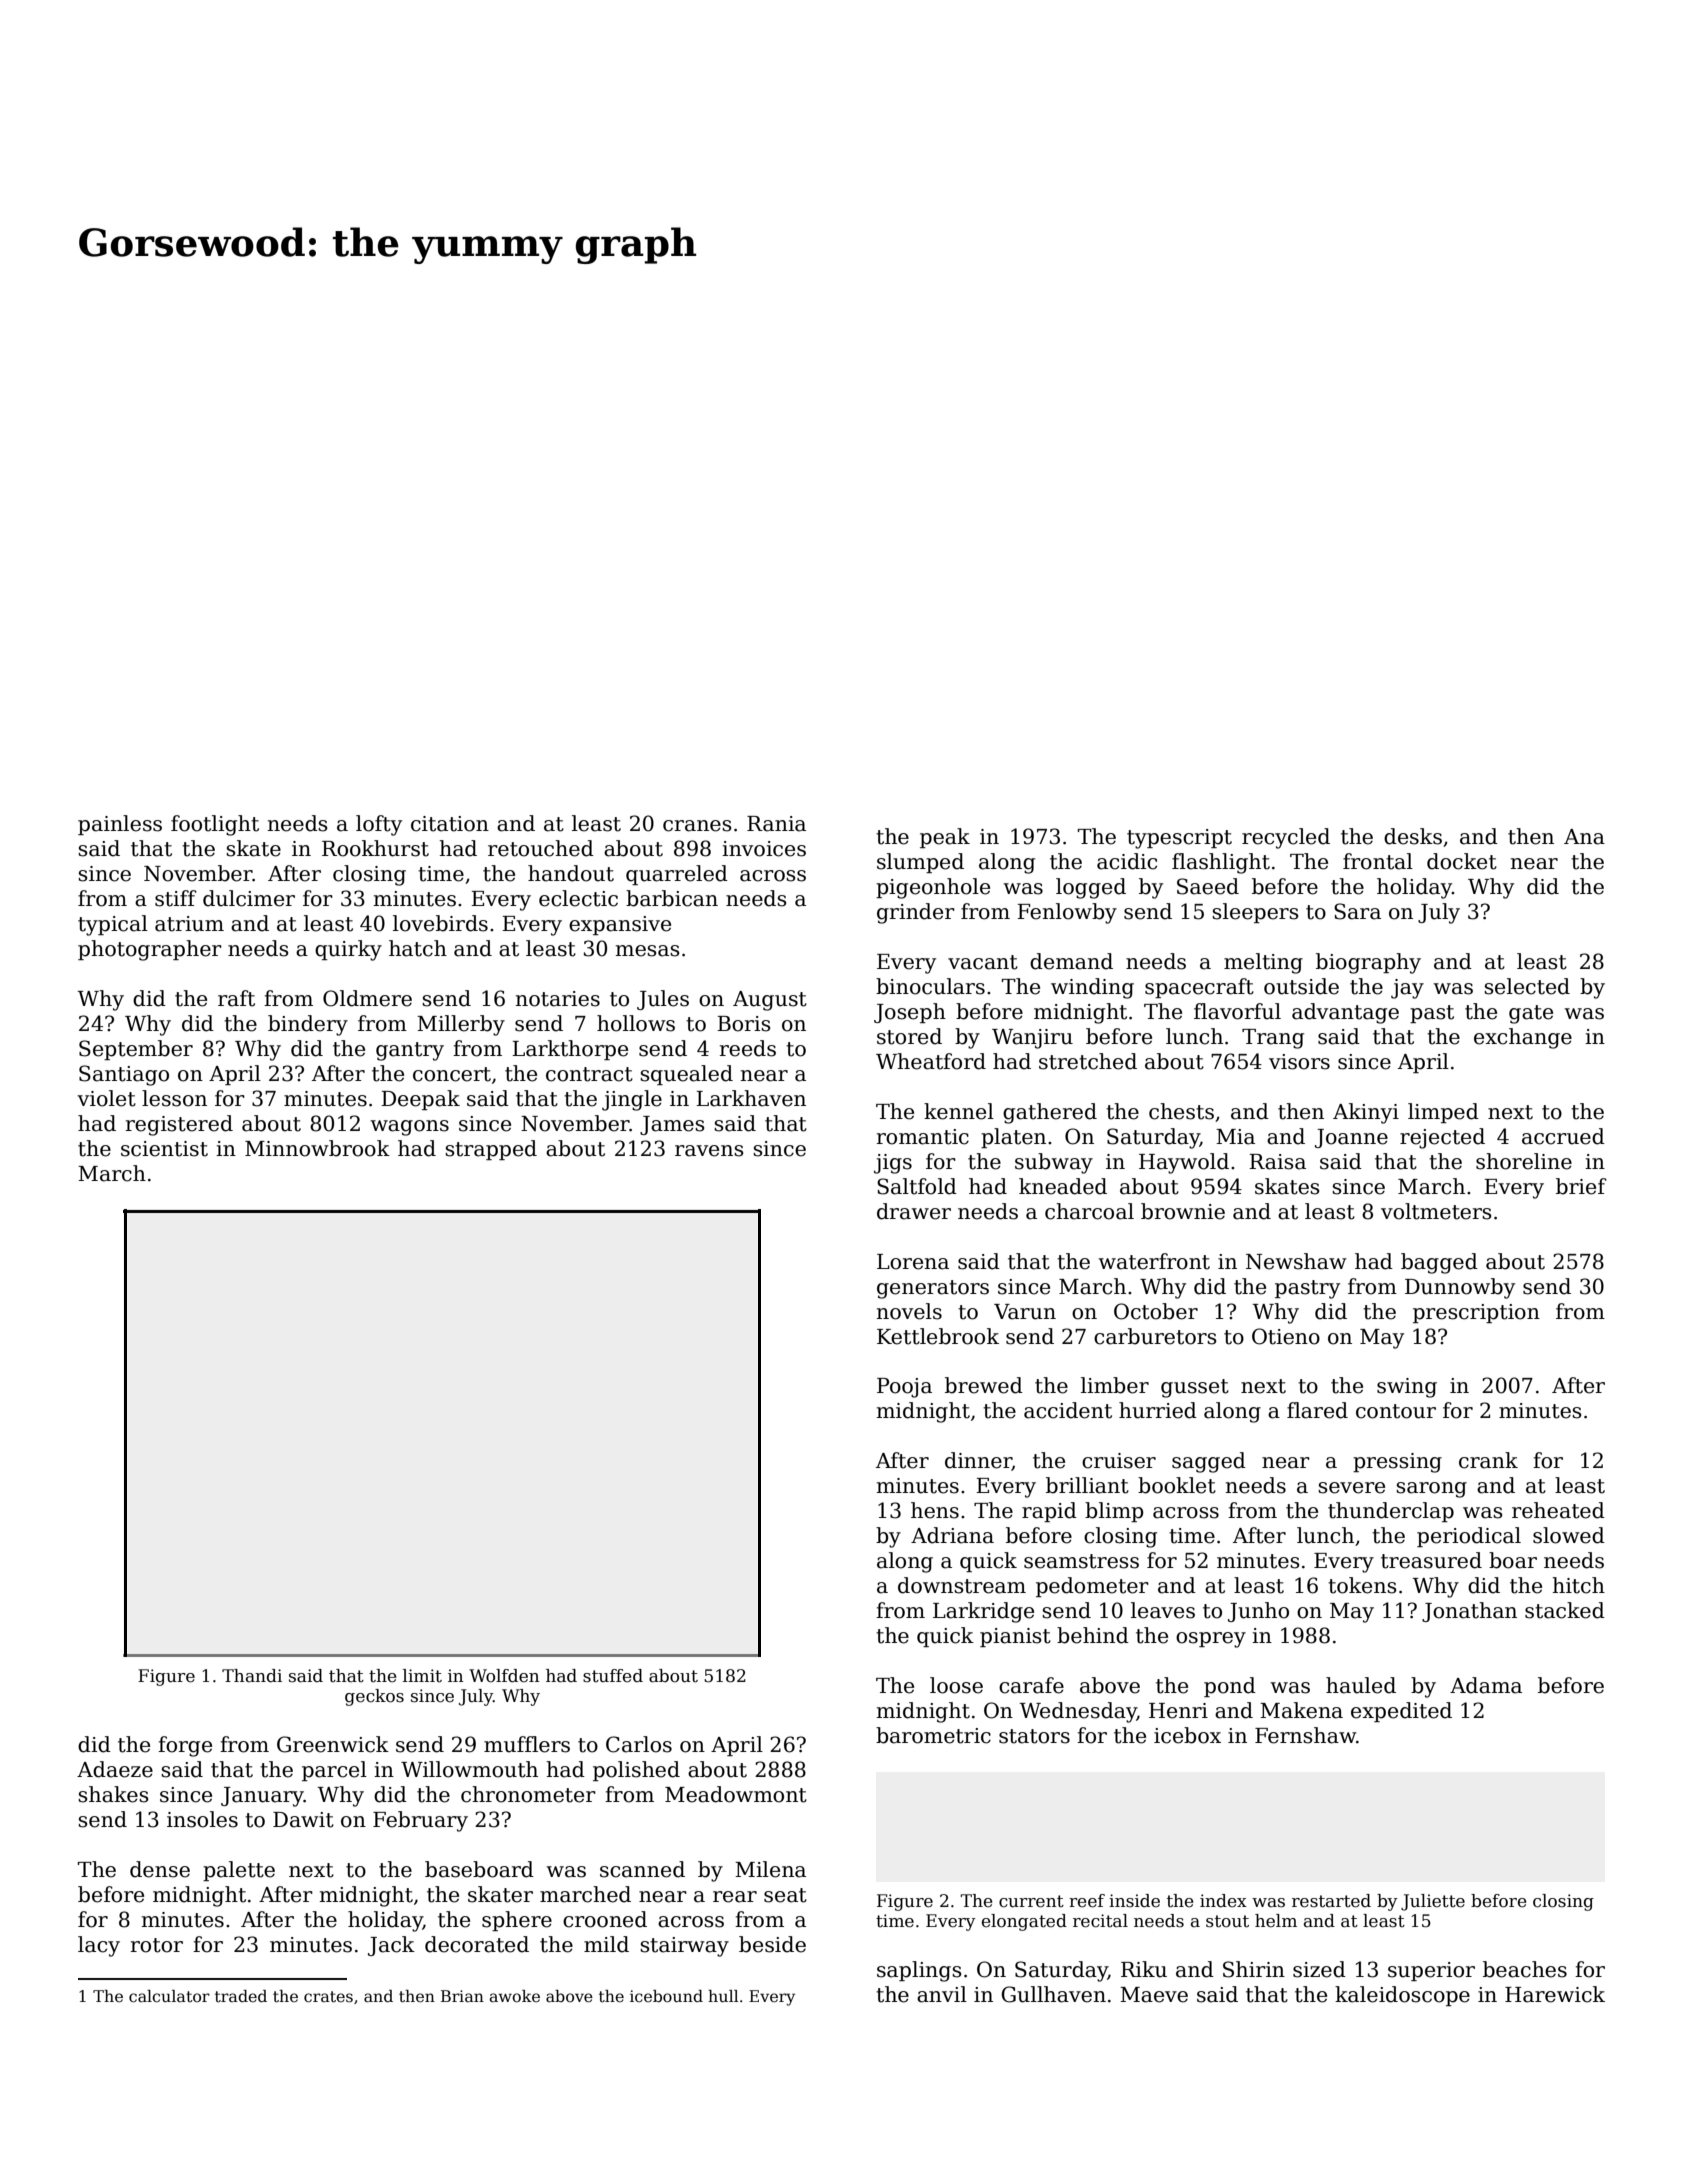 Image resolution: width=1683 pixels, height=2178 pixels. I want to click on dinner, so click(978, 1461).
